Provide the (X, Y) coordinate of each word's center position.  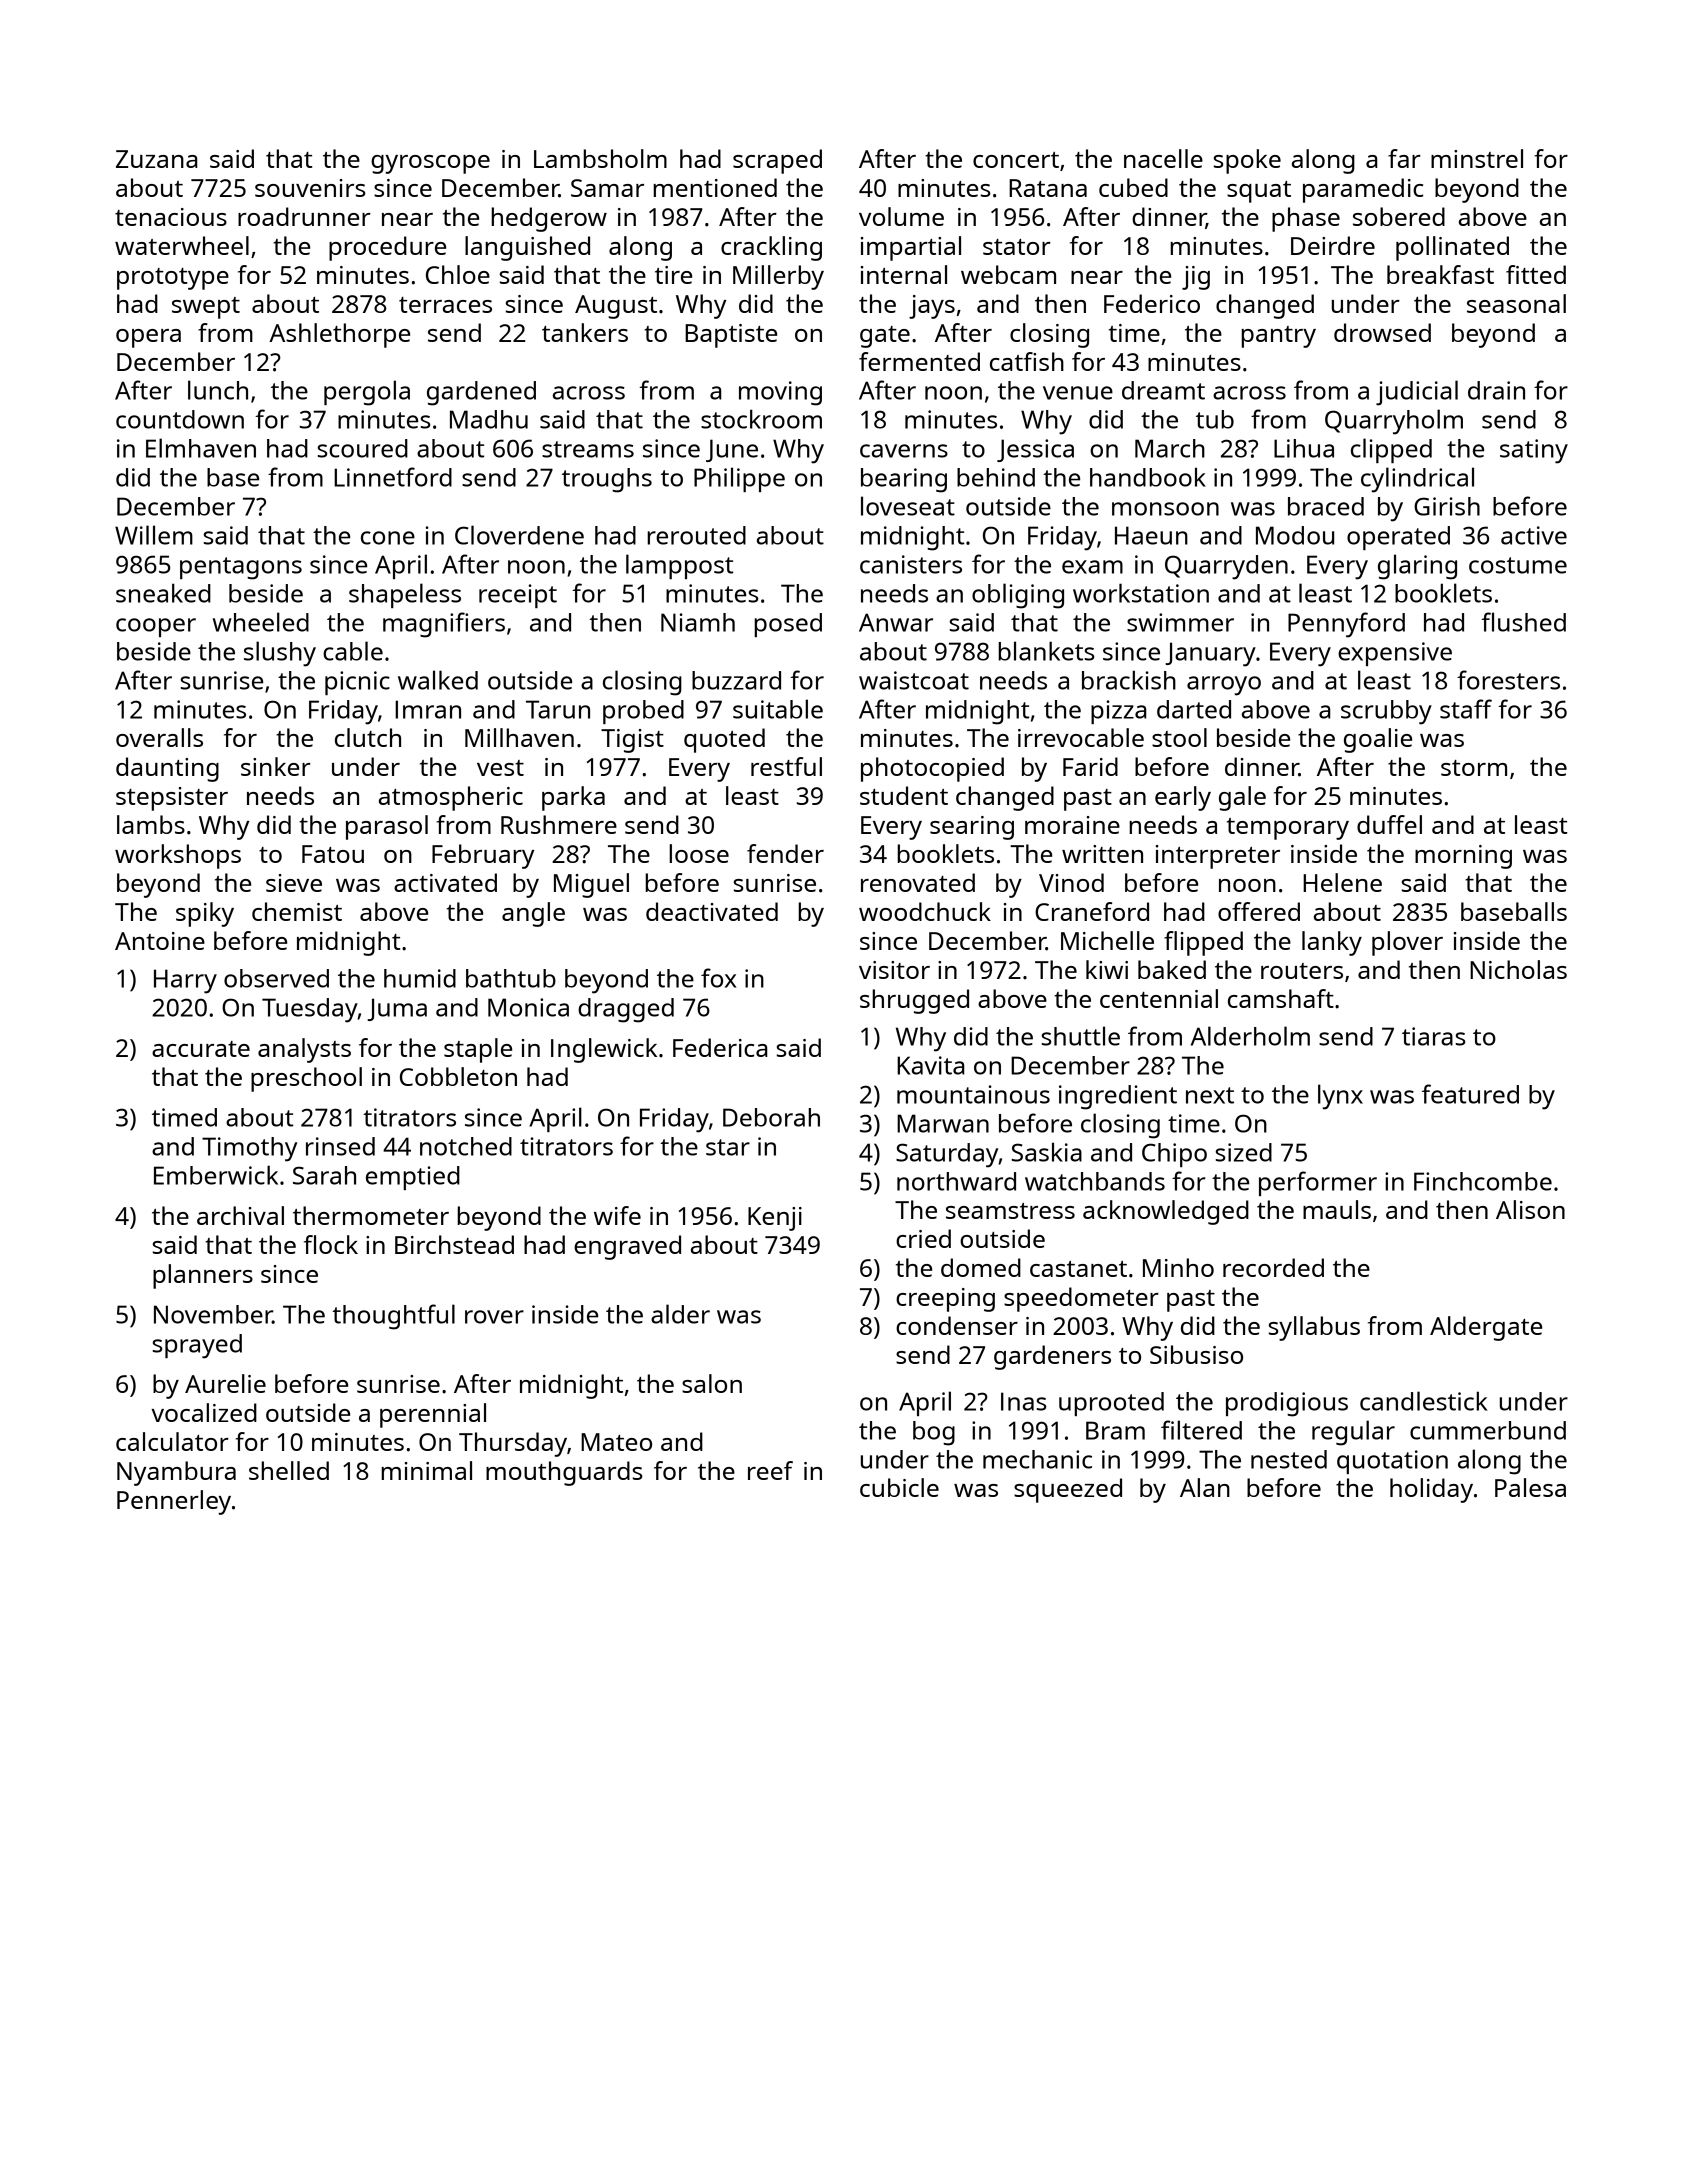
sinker (276, 766)
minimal (426, 1470)
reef (770, 1470)
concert (1016, 160)
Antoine (160, 941)
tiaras (1433, 1036)
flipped (1203, 943)
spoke (1247, 161)
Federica (720, 1047)
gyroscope (430, 164)
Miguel (591, 885)
